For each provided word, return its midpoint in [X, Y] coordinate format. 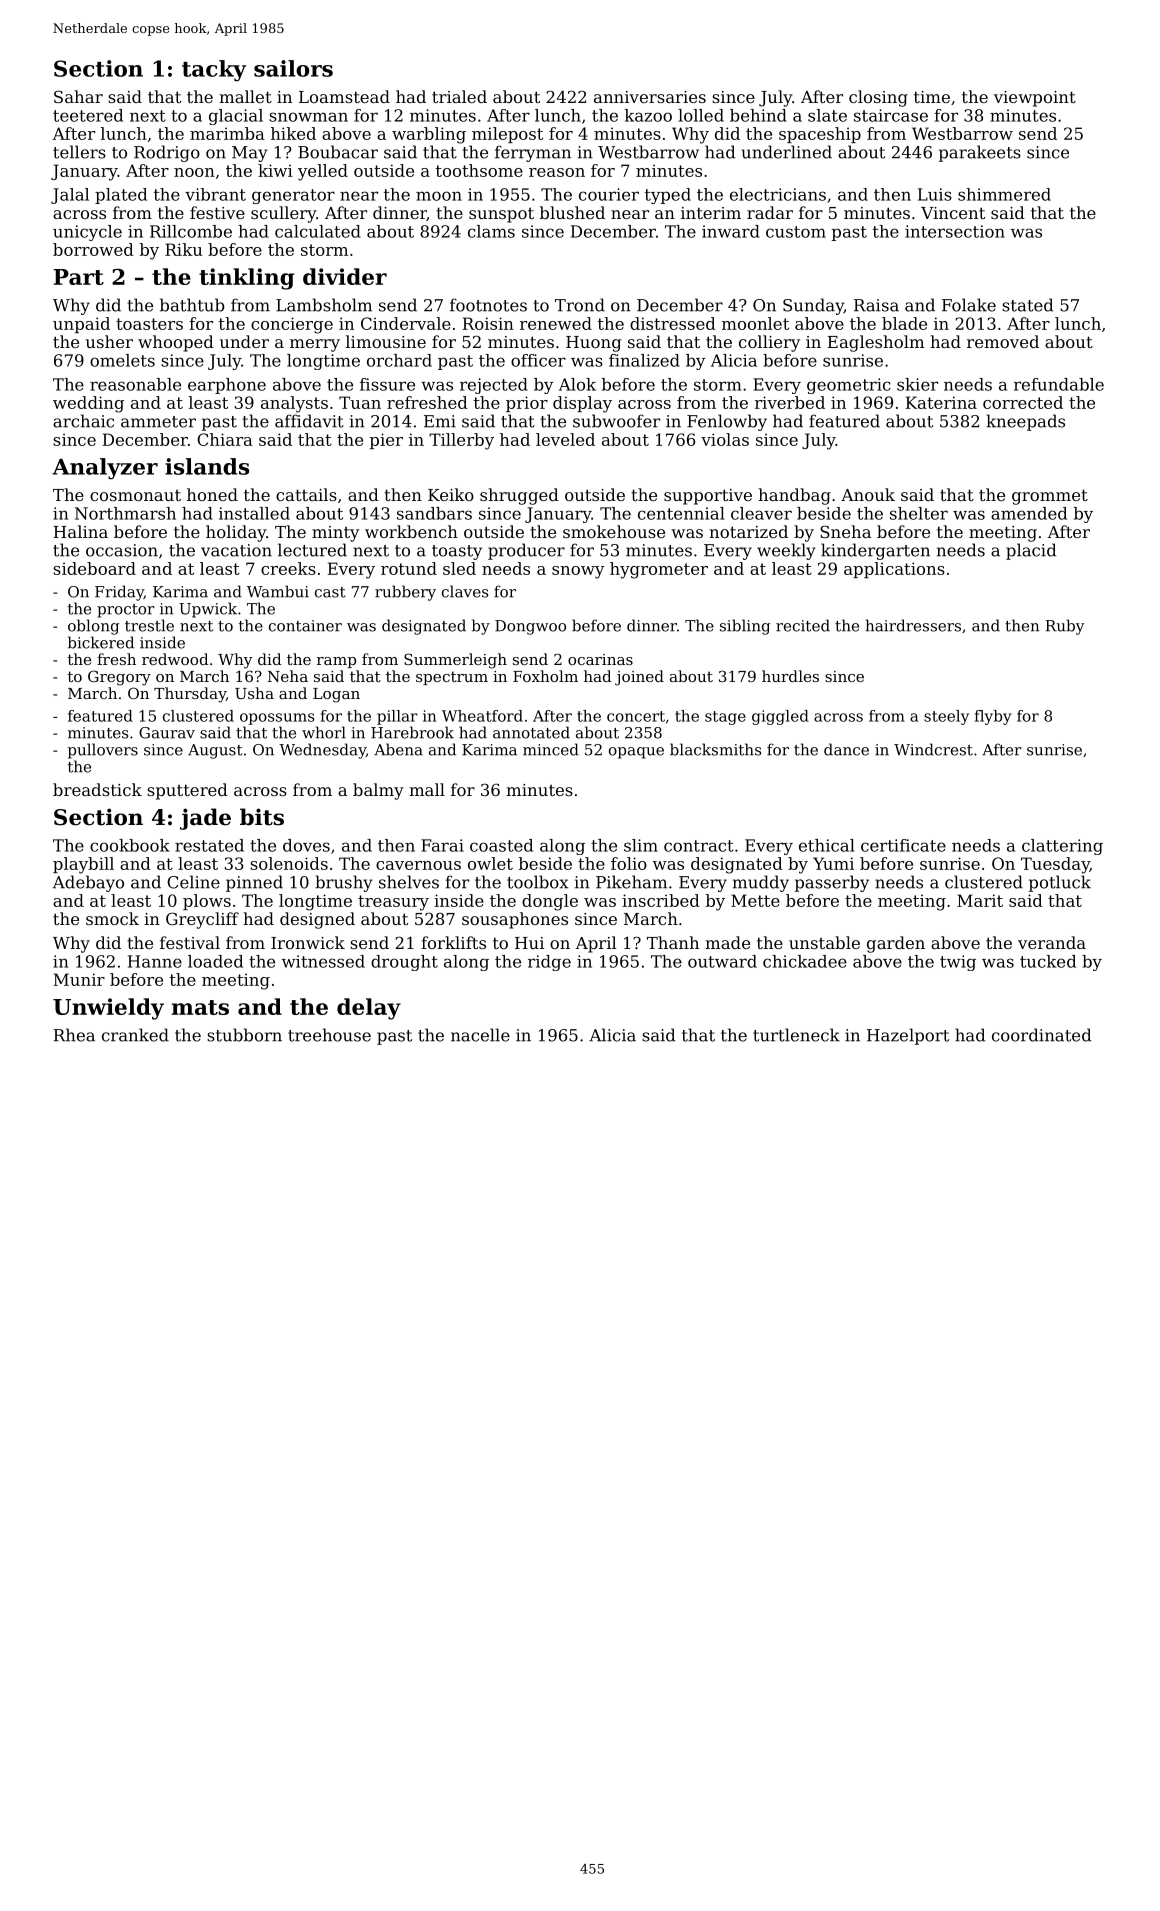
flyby [993, 717]
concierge [292, 325]
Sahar [78, 96]
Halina [80, 531]
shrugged [519, 496]
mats [200, 1007]
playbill [83, 865]
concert [636, 716]
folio [629, 863]
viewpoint [1035, 99]
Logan [336, 695]
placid [1031, 551]
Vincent [953, 213]
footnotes [488, 305]
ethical [827, 845]
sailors [293, 68]
